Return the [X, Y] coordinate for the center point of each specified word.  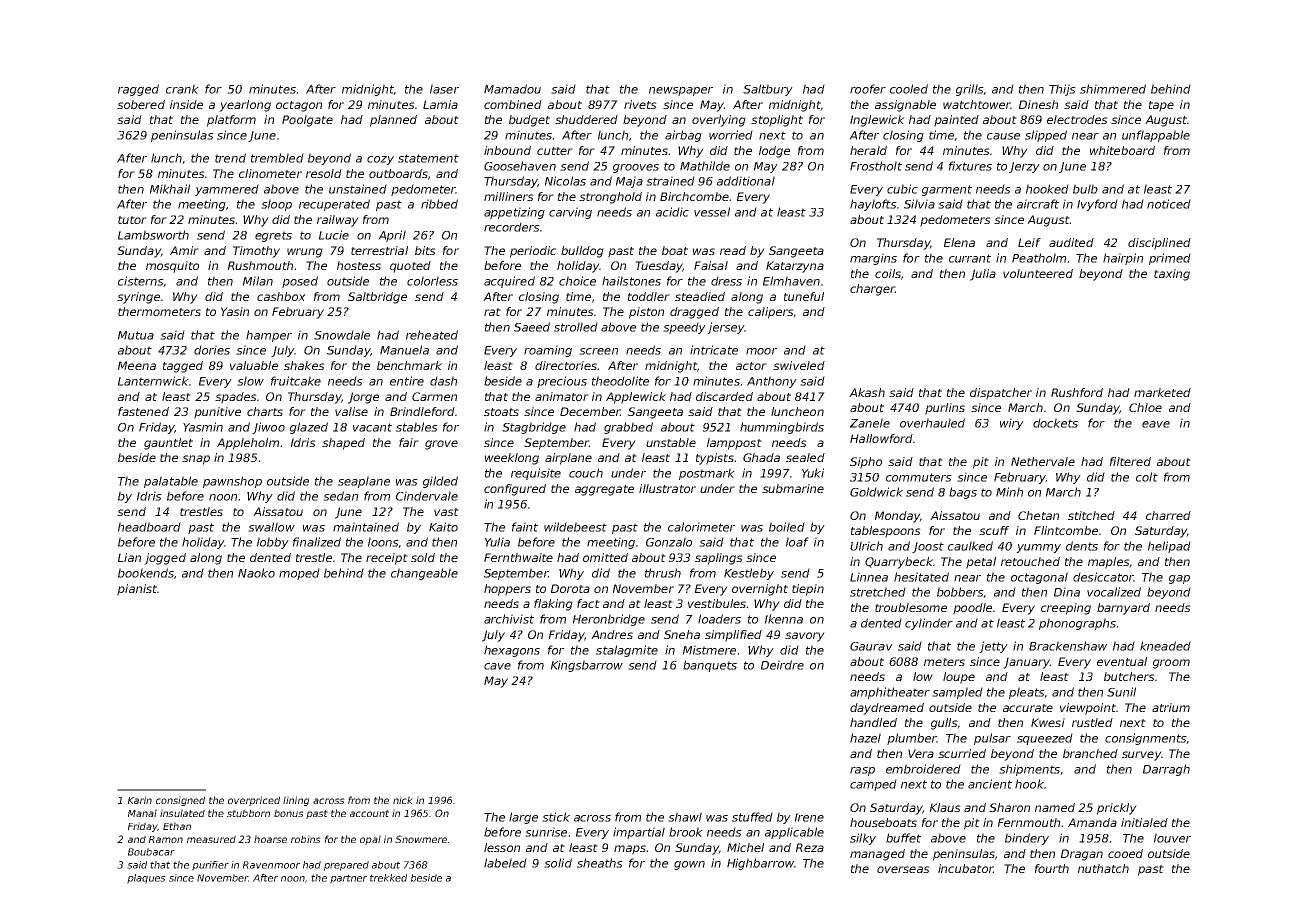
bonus [289, 813]
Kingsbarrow [587, 666]
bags [963, 493]
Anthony [772, 382]
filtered [1130, 461]
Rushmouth [260, 265]
